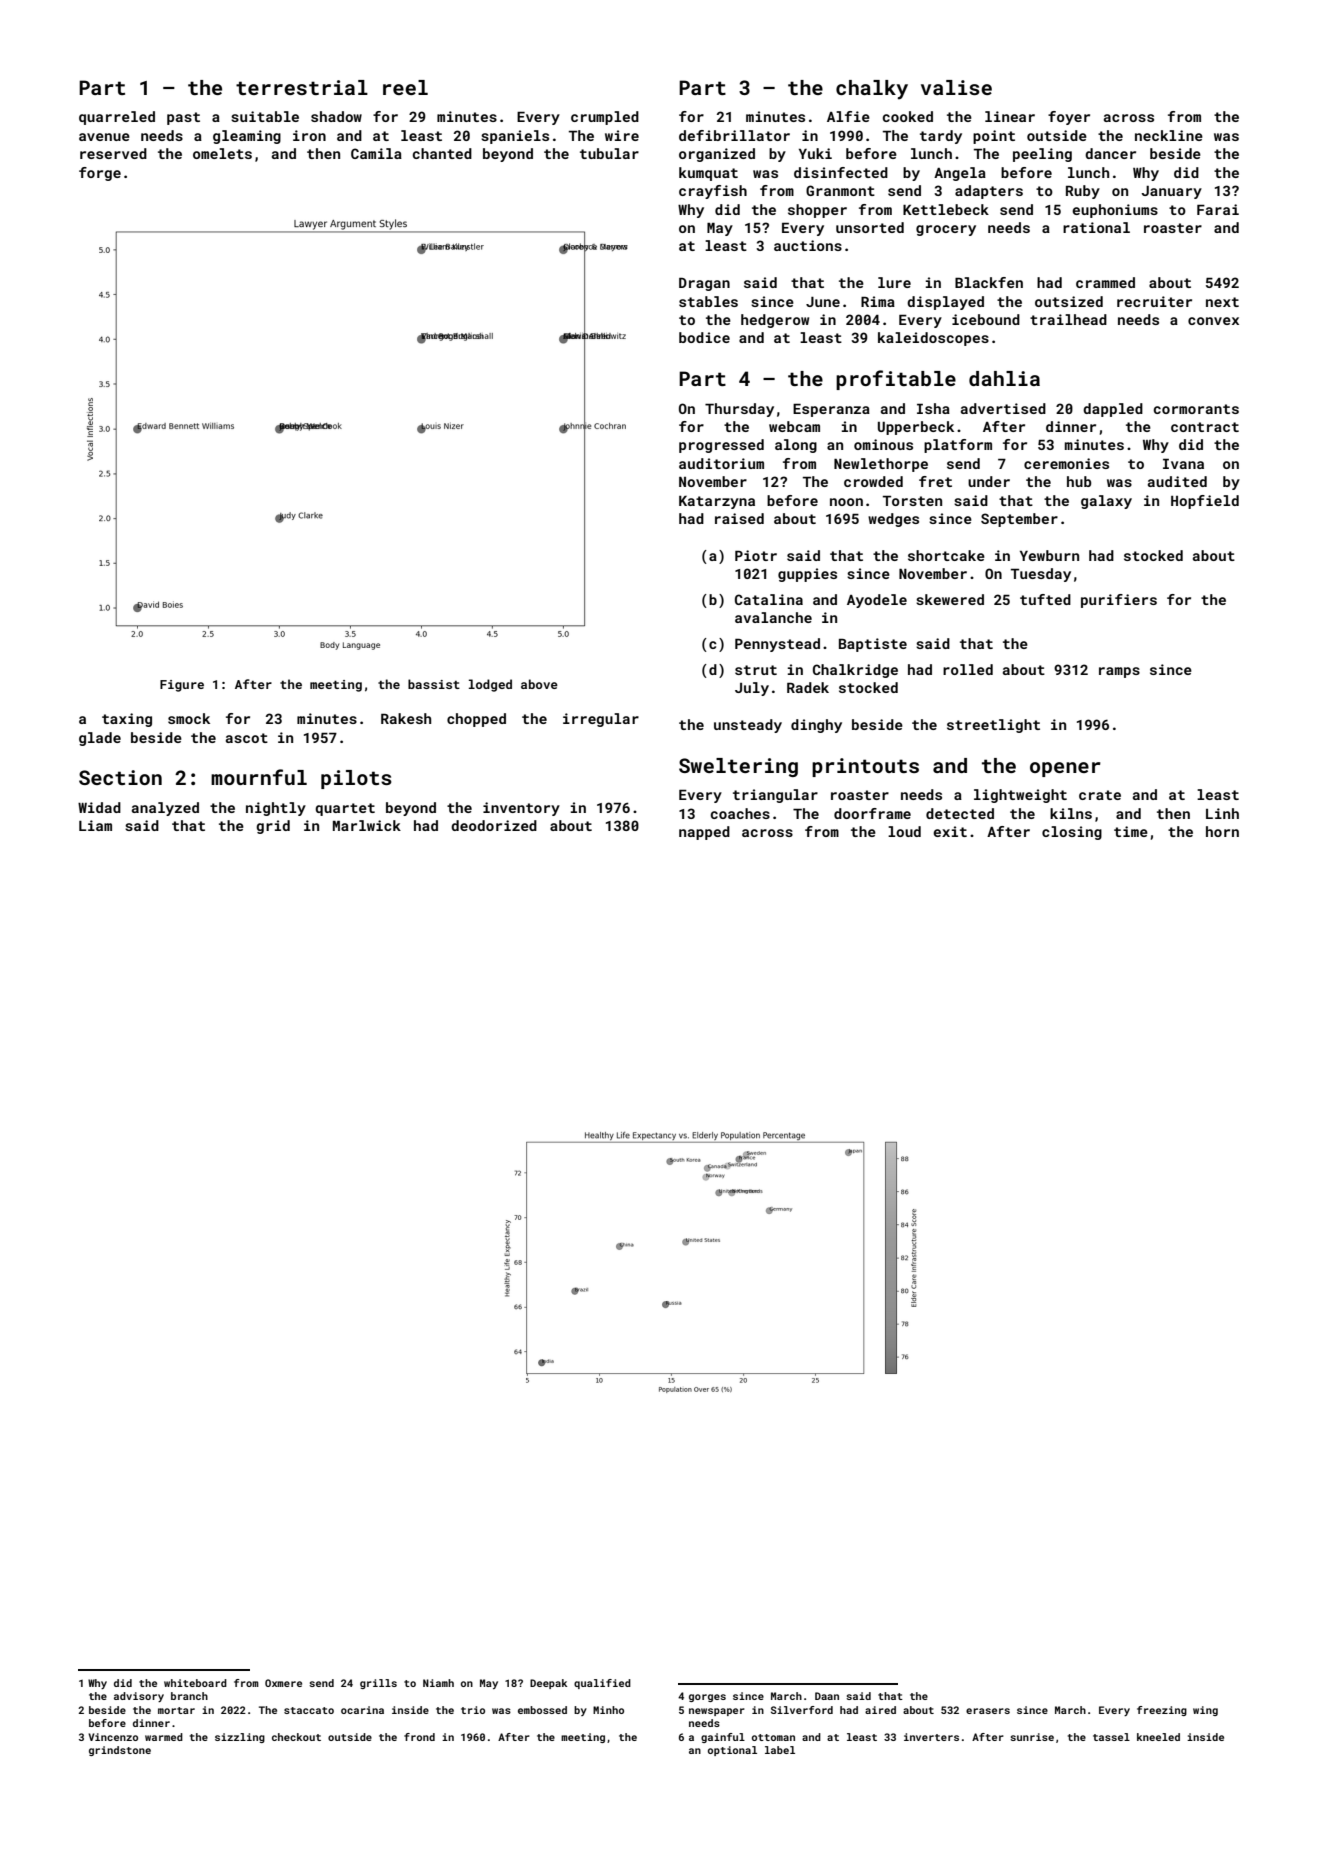 This document has width=1318, height=1863. Describe the element at coordinates (1196, 409) in the document. I see `cormorants` at that location.
